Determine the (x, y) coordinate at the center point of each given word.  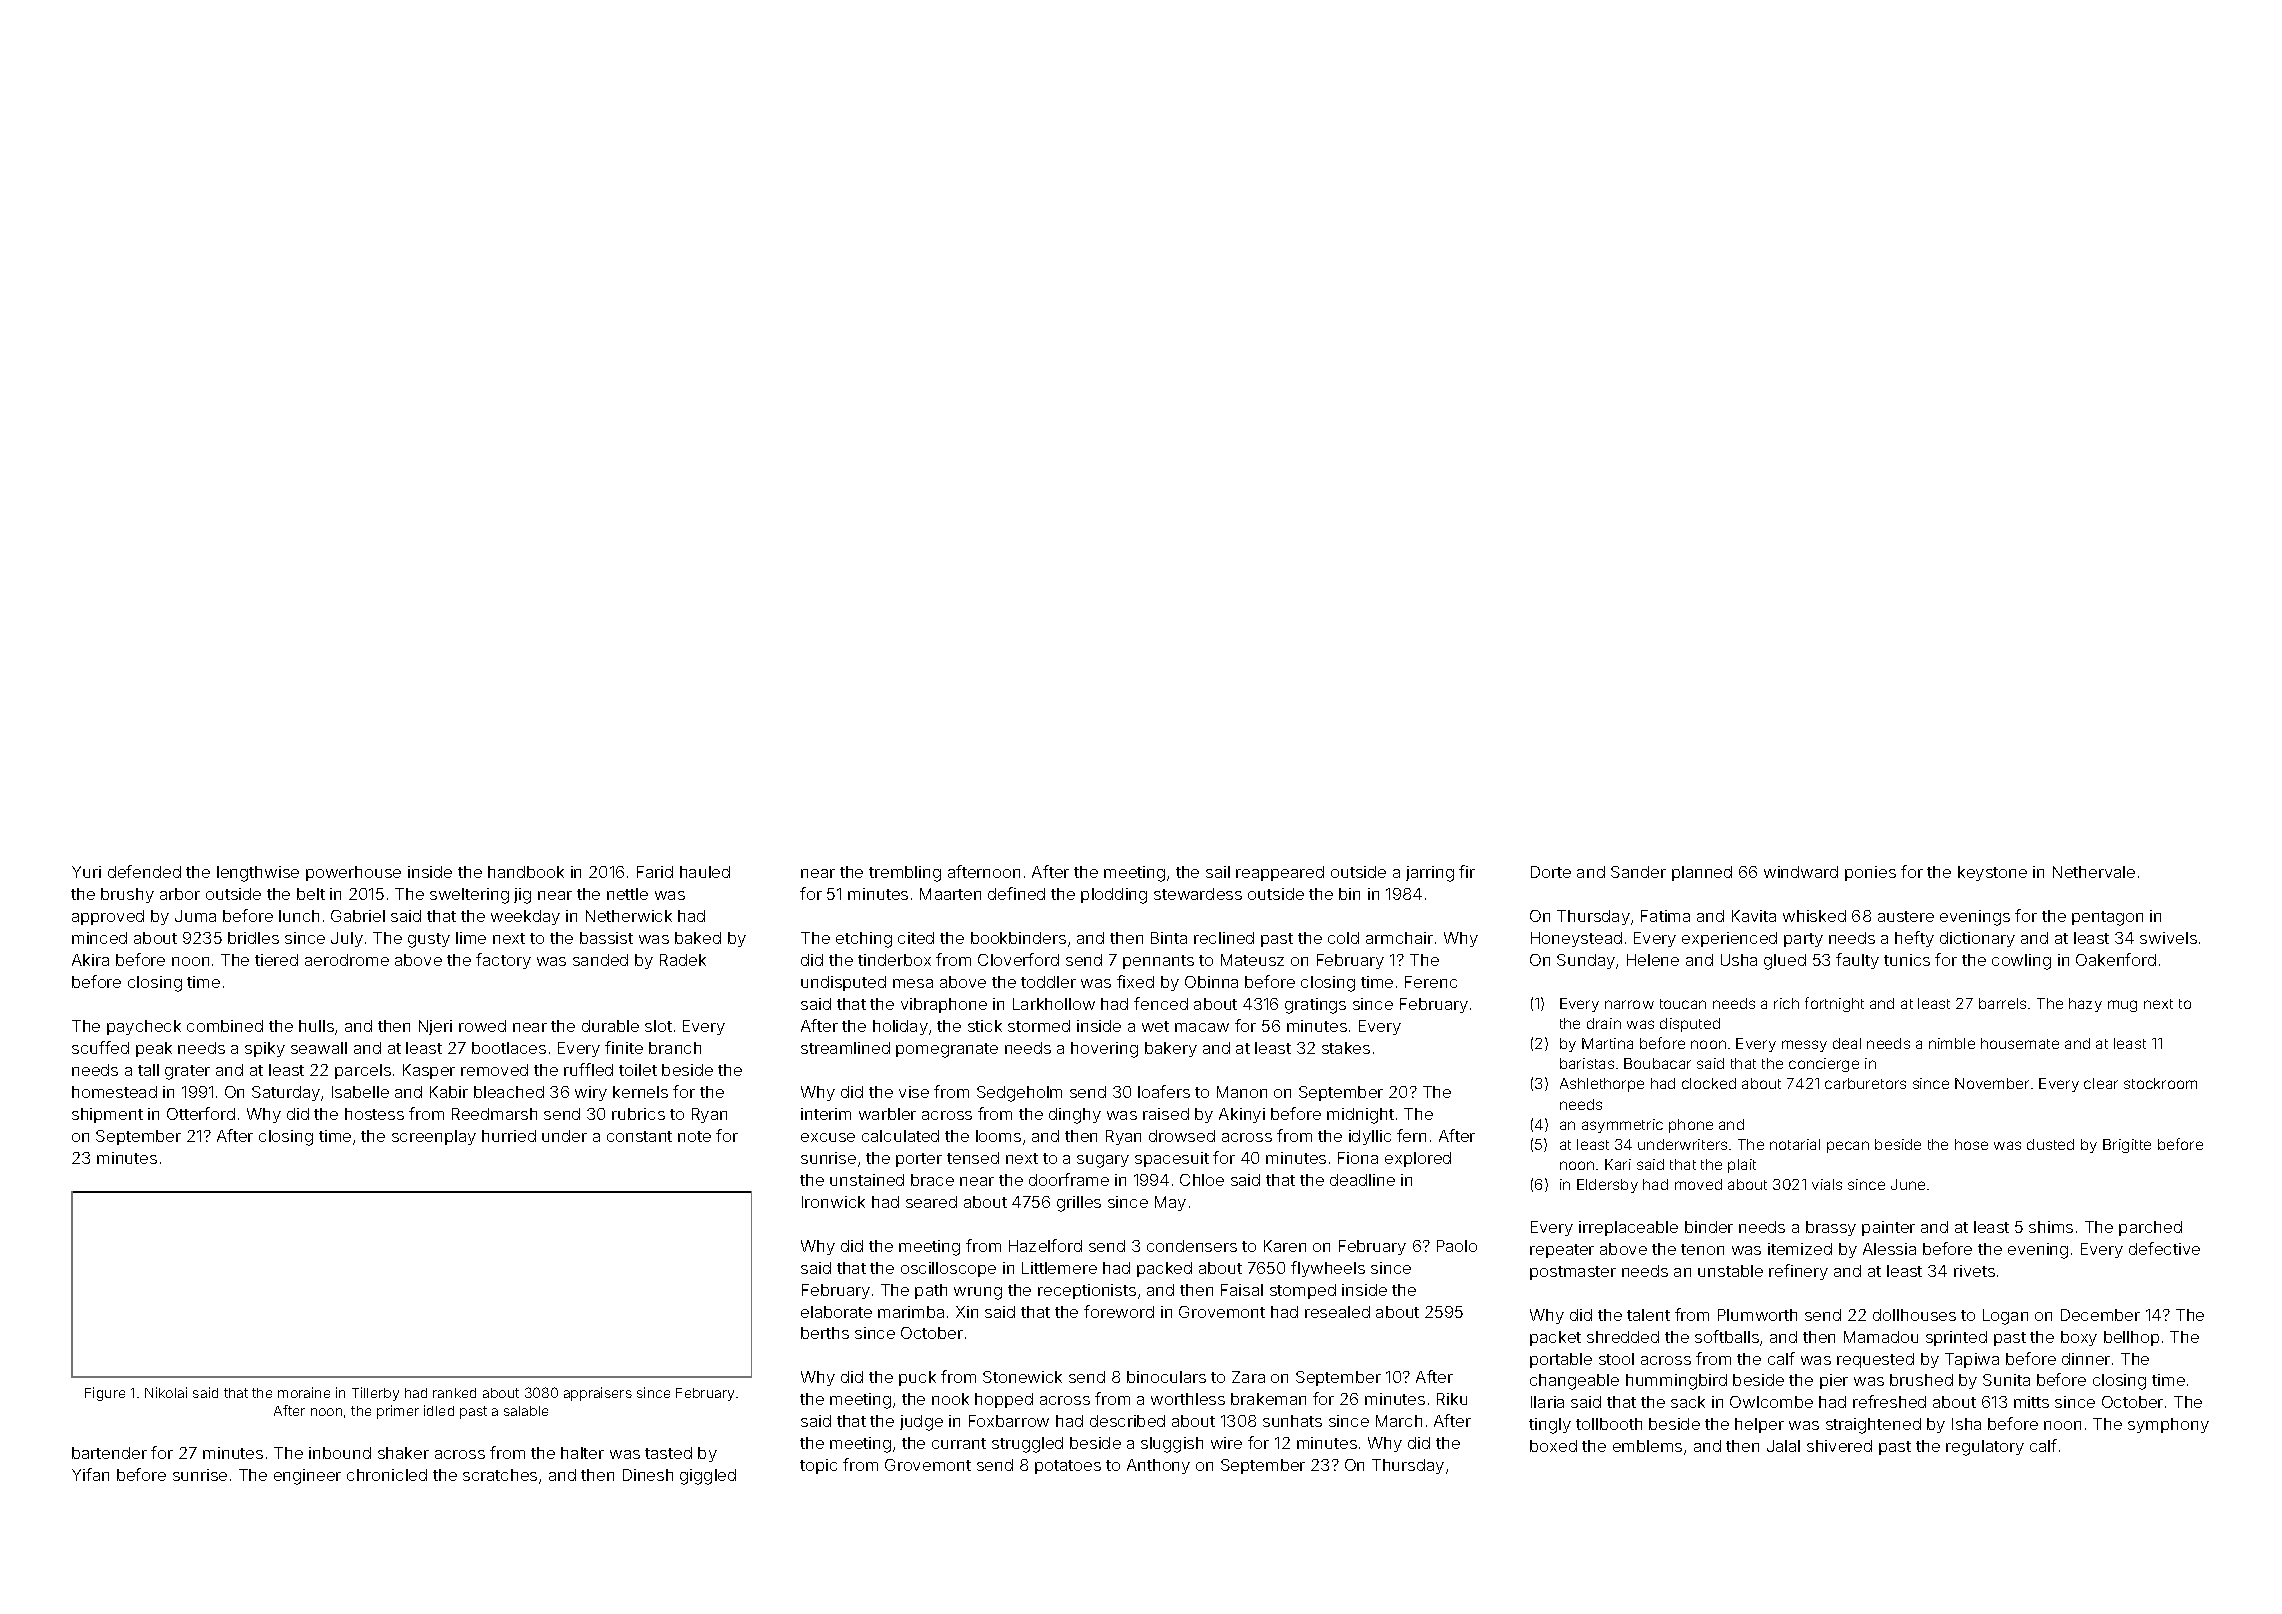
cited (916, 938)
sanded (600, 960)
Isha (1966, 1424)
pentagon (2107, 918)
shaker (403, 1453)
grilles (1079, 1204)
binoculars (1166, 1377)
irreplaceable (1628, 1228)
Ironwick (833, 1202)
